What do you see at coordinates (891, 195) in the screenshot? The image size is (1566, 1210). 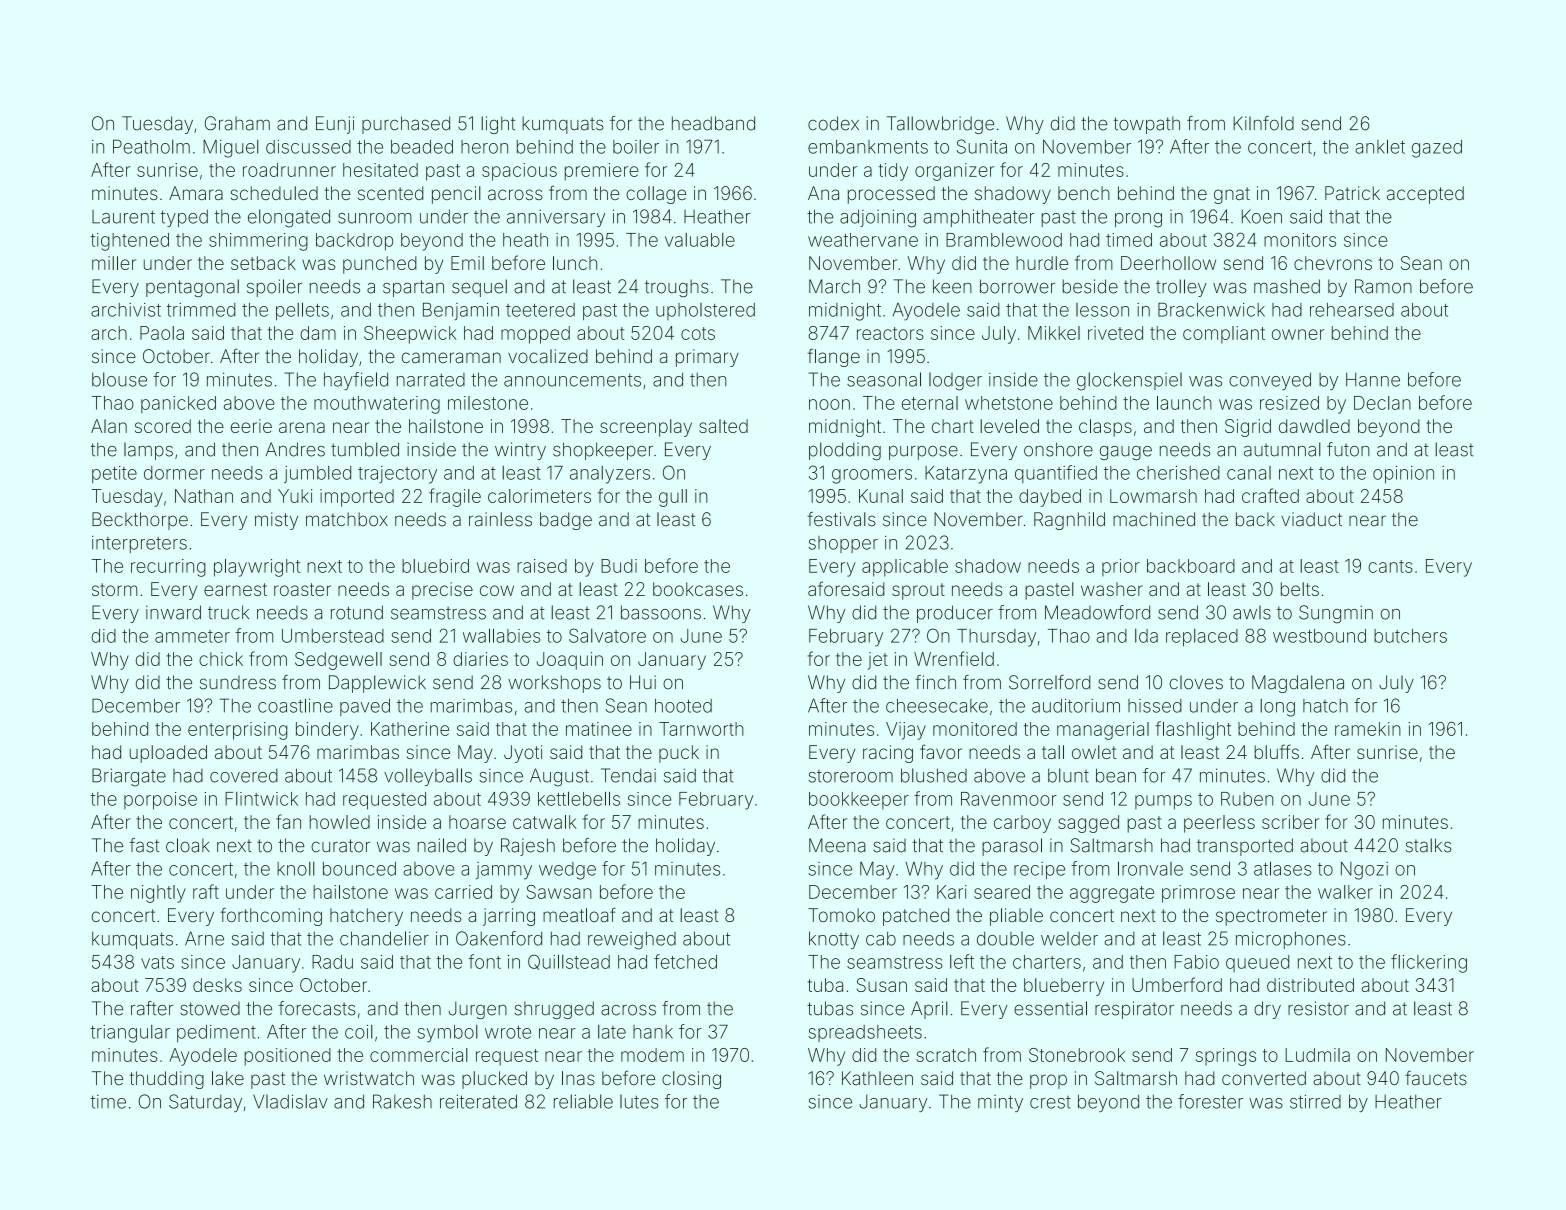 I see `processed` at bounding box center [891, 195].
